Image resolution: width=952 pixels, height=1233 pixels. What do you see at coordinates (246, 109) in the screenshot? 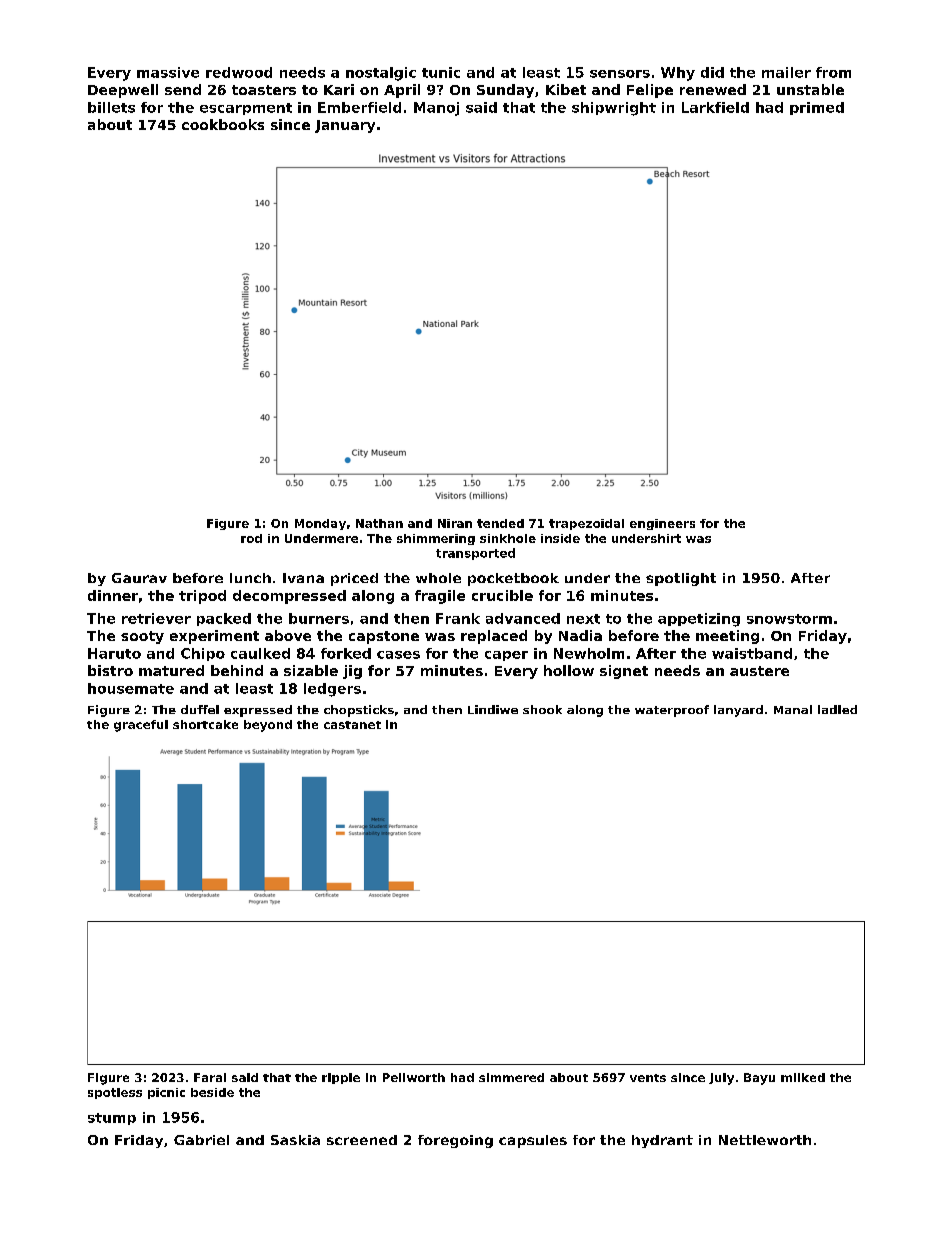
I see `escarpment` at bounding box center [246, 109].
